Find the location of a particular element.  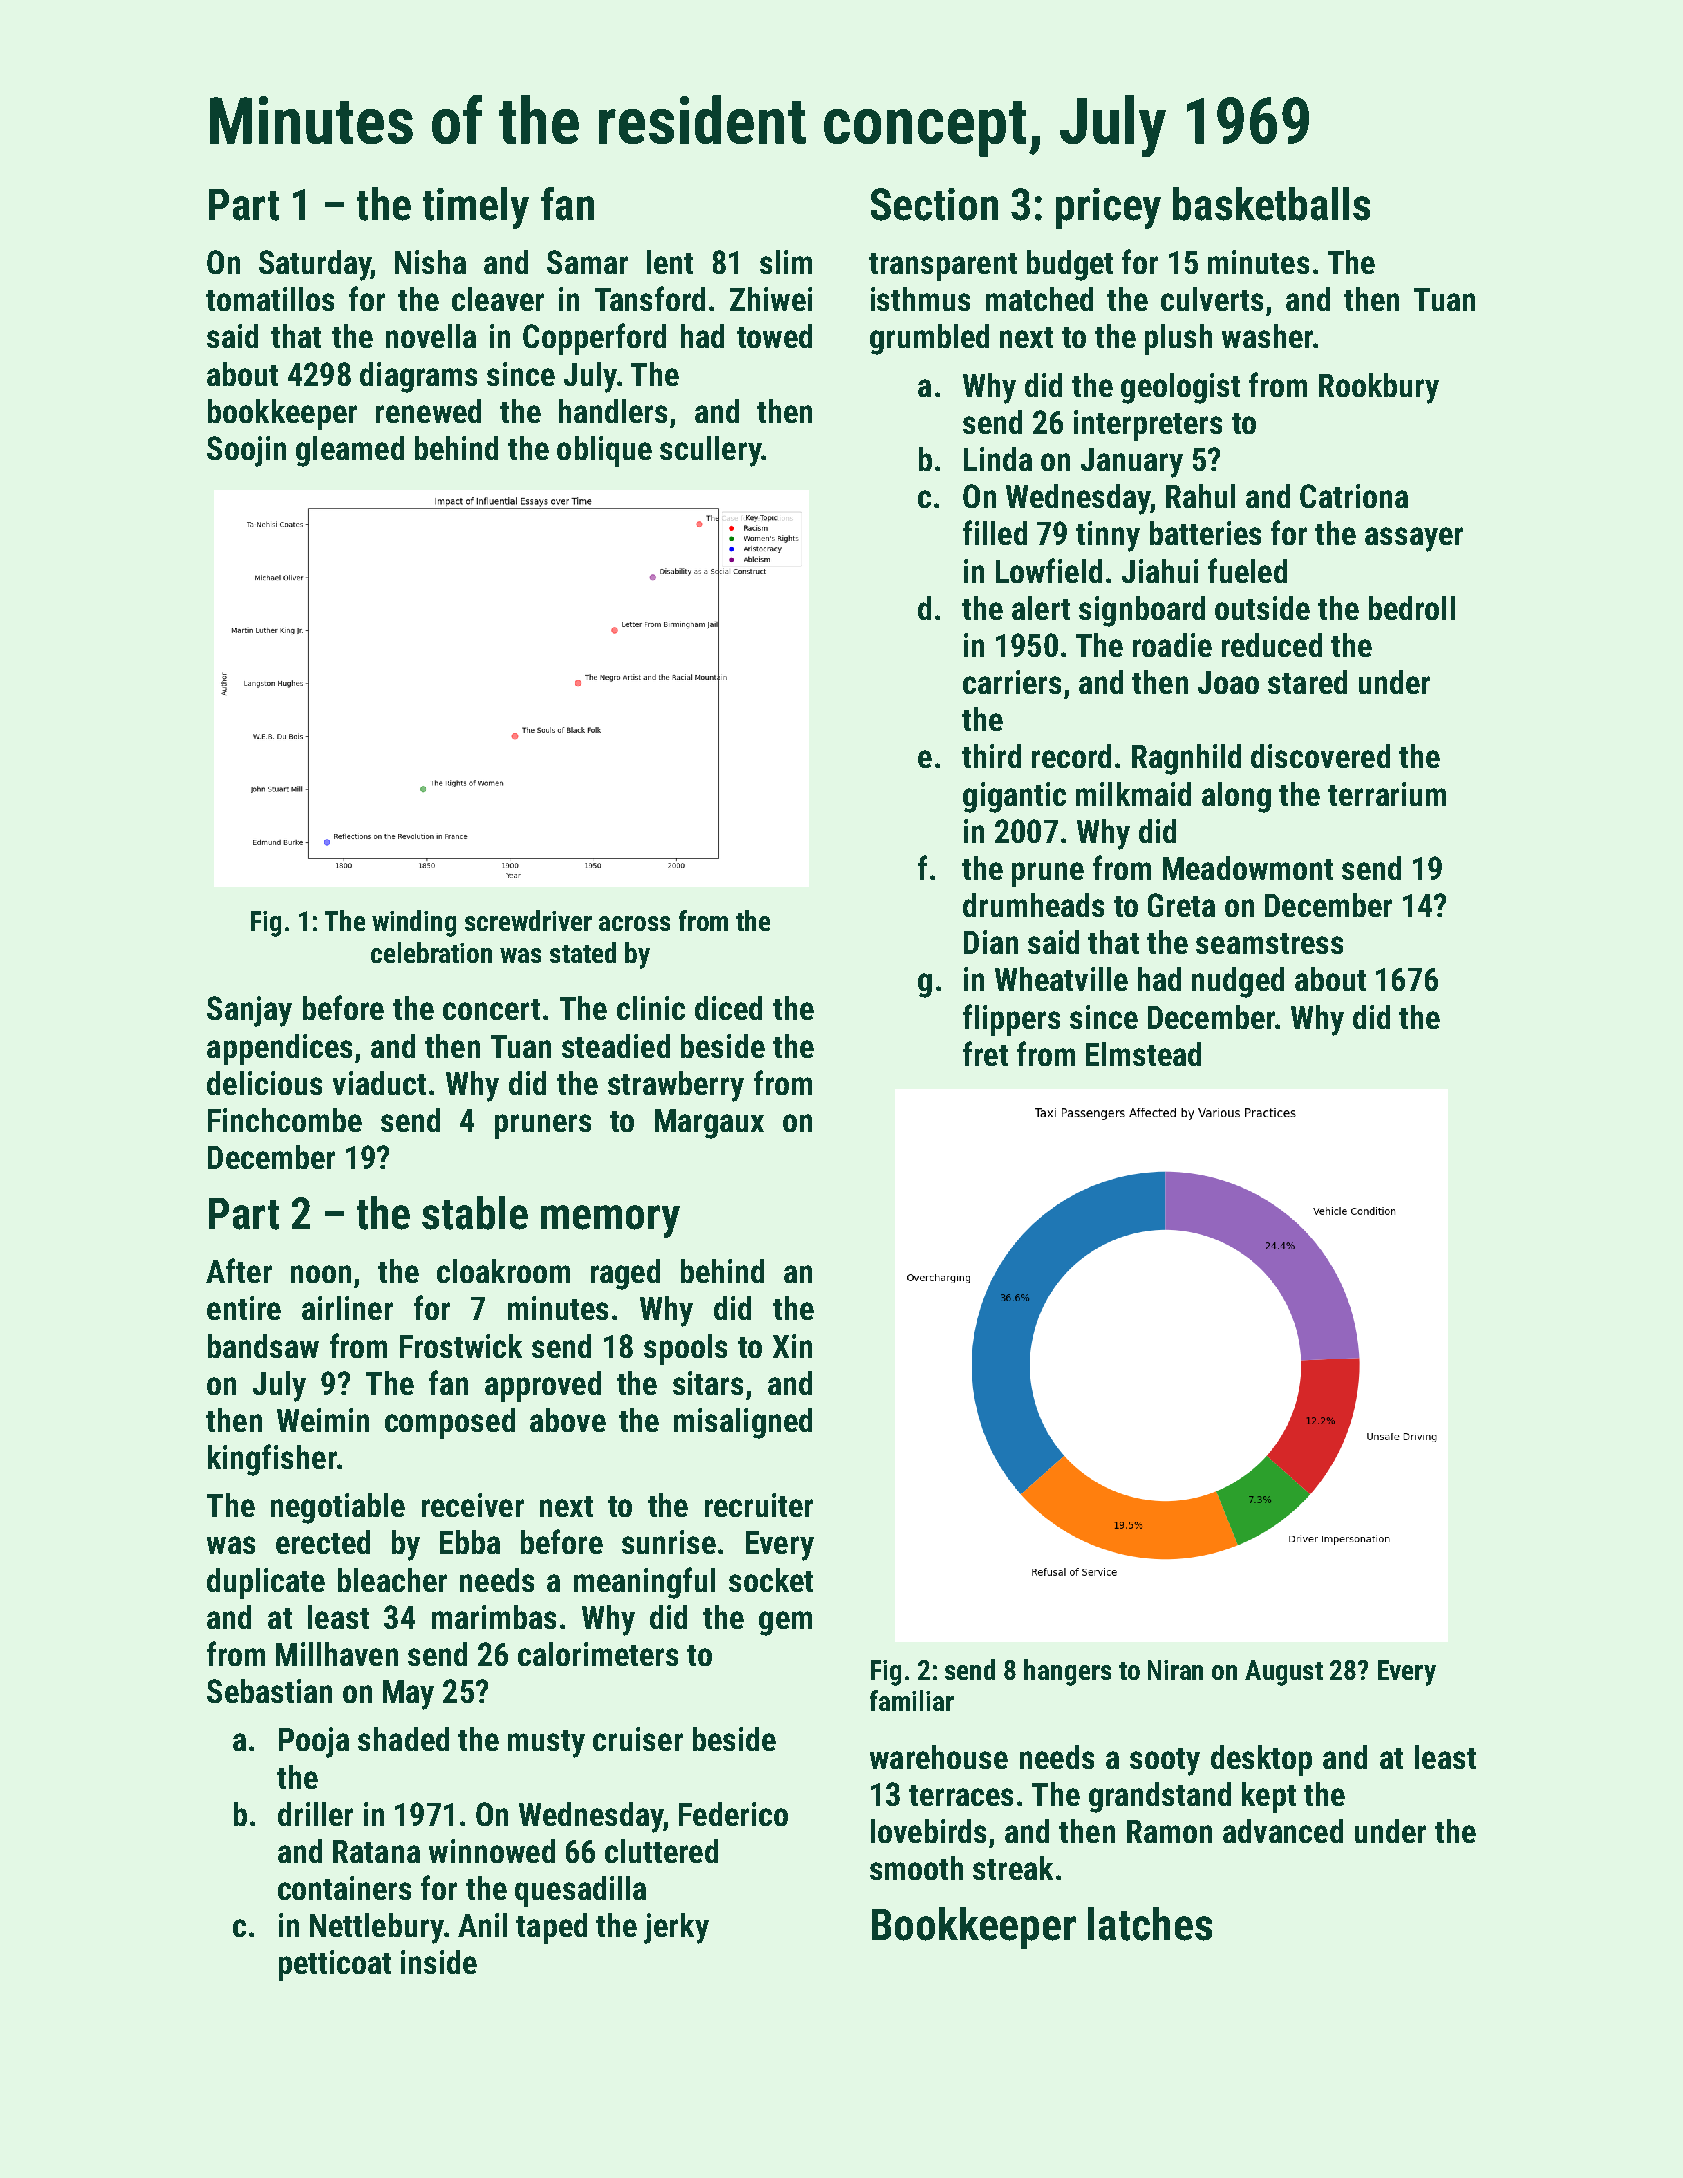

third is located at coordinates (991, 756).
